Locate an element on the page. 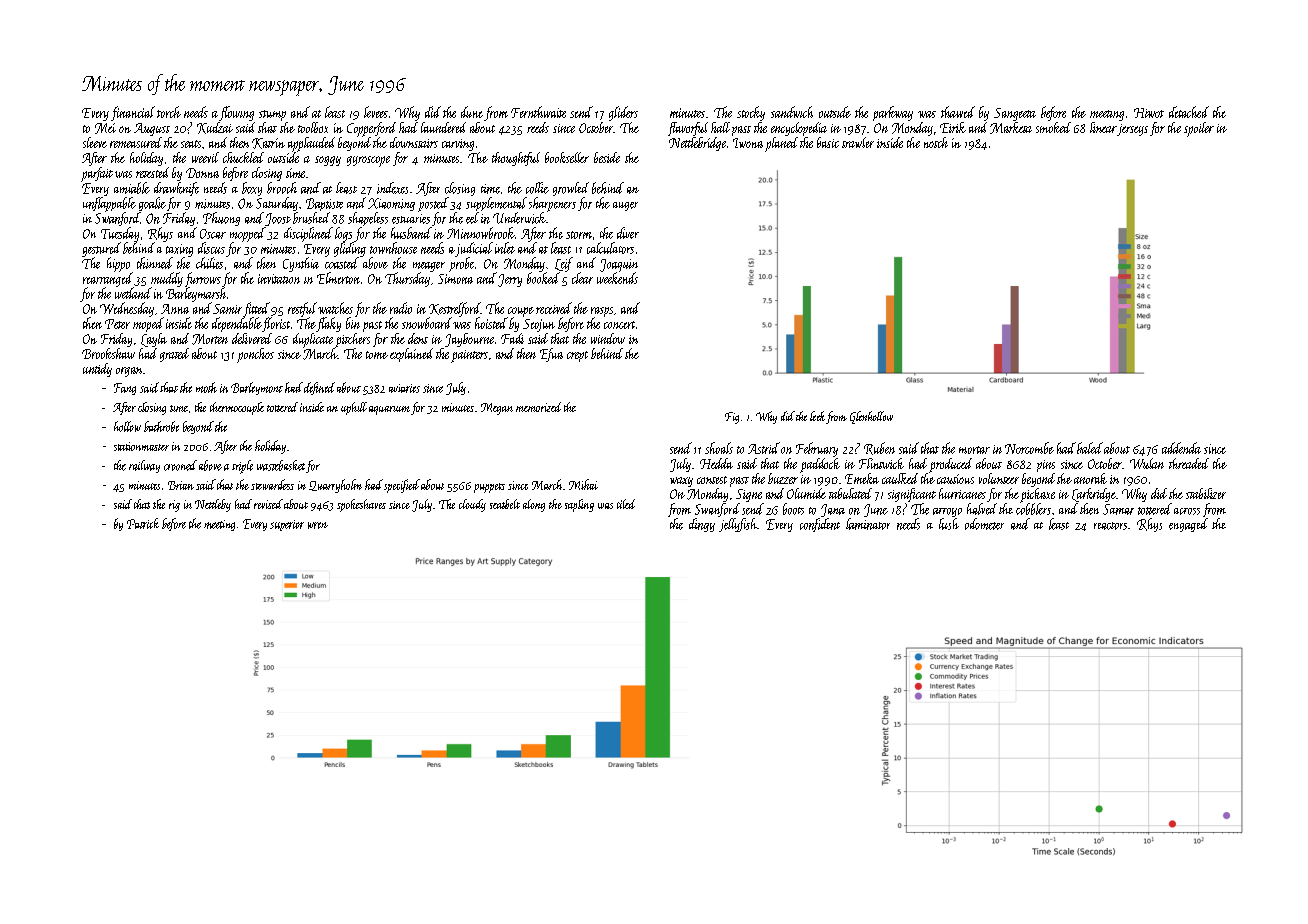  financial is located at coordinates (133, 113).
